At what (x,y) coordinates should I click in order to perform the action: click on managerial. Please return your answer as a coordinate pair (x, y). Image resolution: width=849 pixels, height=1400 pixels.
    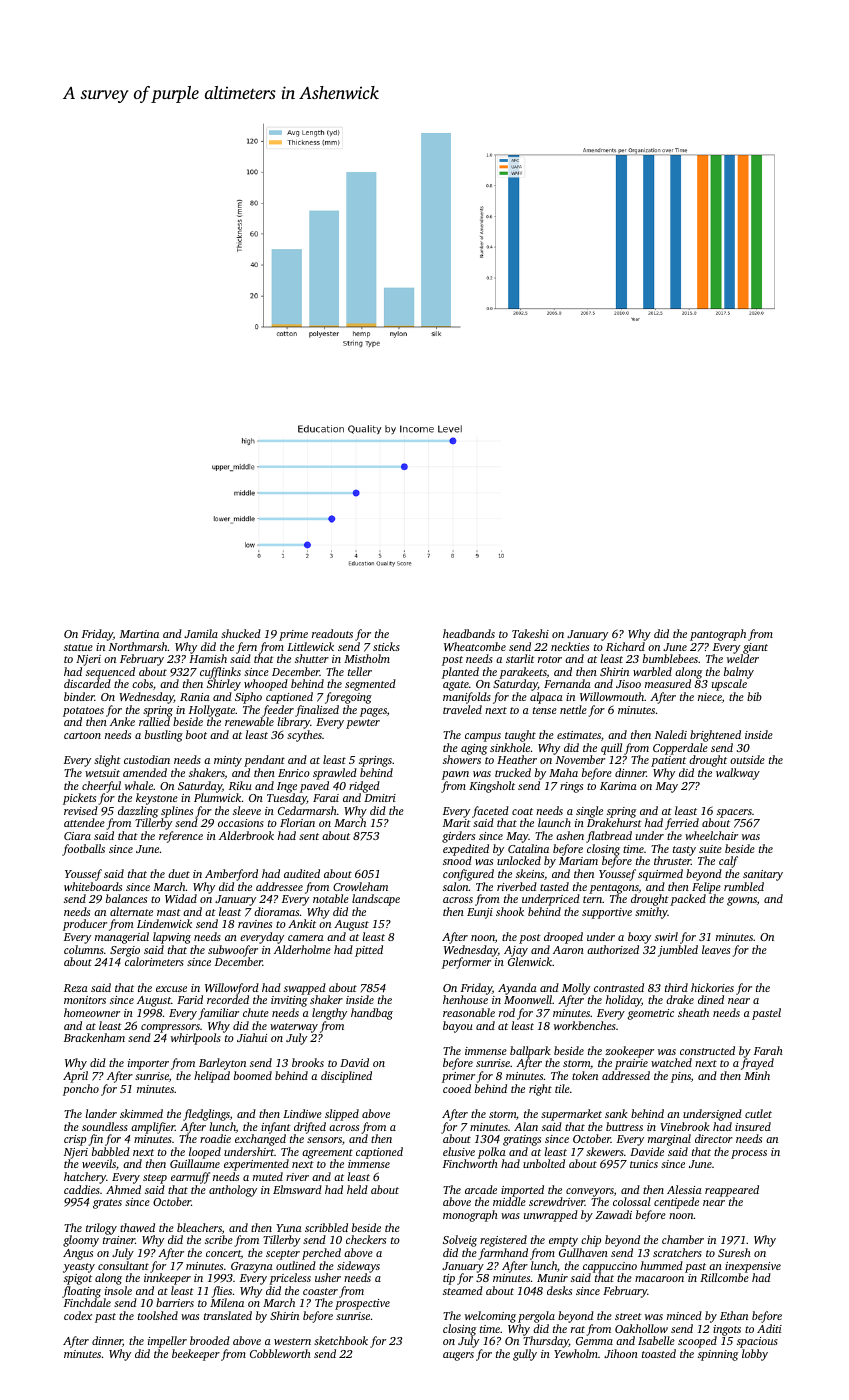
    Looking at the image, I should click on (122, 938).
